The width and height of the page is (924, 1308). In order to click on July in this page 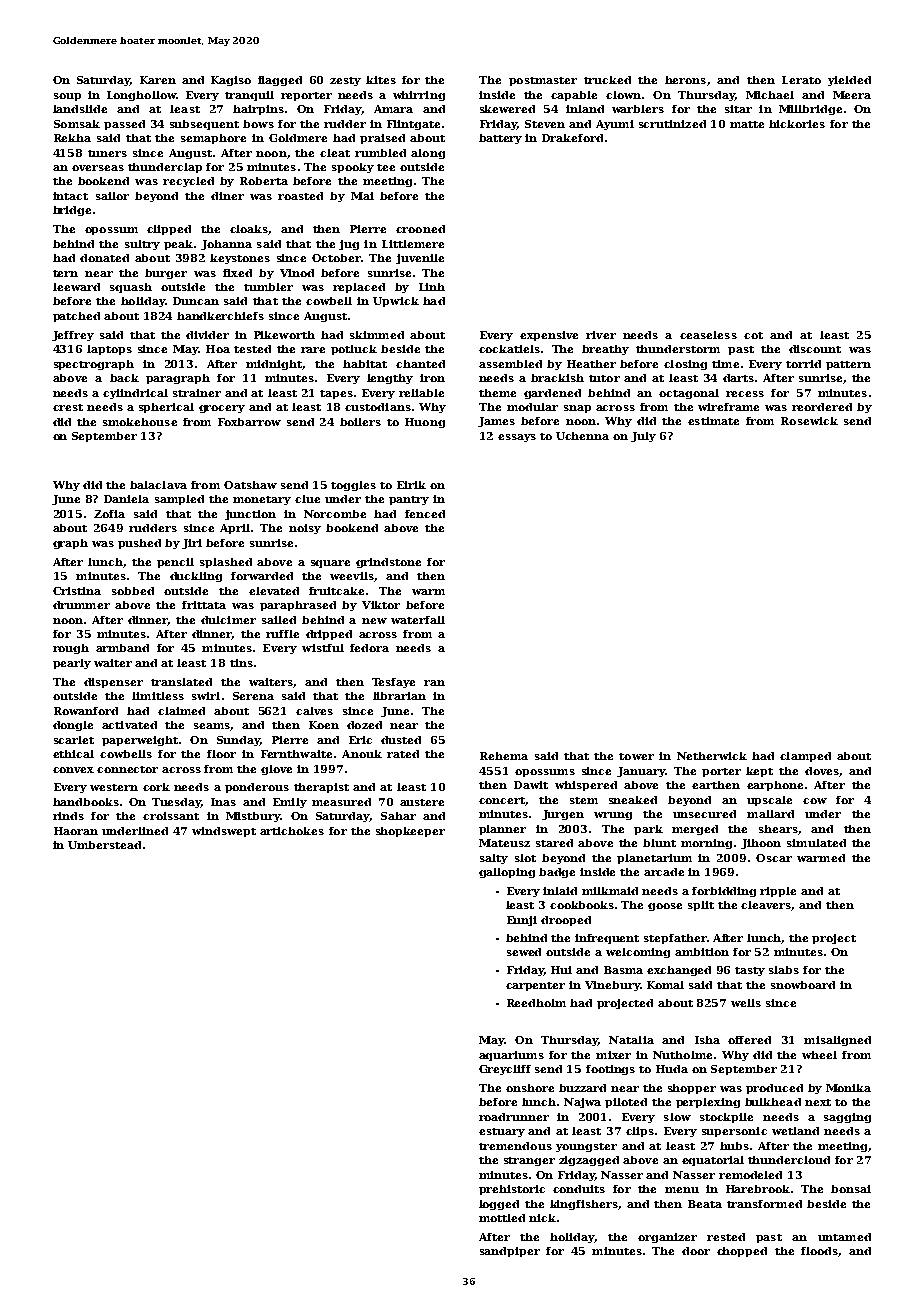, I will do `click(643, 437)`.
